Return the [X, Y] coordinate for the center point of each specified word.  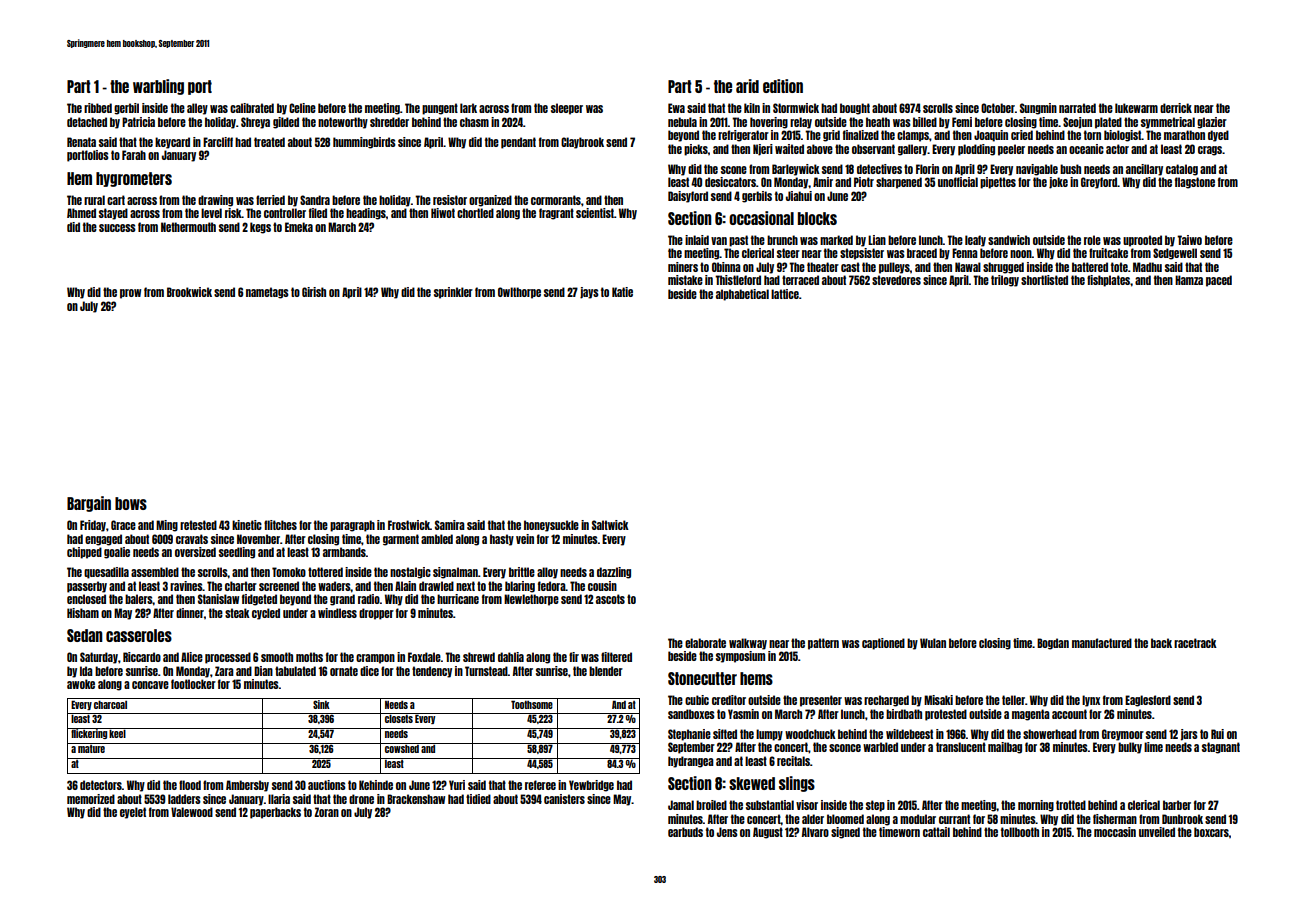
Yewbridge [591, 786]
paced [1219, 281]
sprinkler [453, 293]
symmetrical [1168, 123]
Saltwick [610, 525]
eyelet [133, 813]
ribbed [98, 108]
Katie [622, 292]
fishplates [1108, 281]
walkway [748, 644]
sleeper [567, 109]
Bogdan [1053, 644]
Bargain [89, 504]
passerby [87, 587]
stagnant [1221, 748]
